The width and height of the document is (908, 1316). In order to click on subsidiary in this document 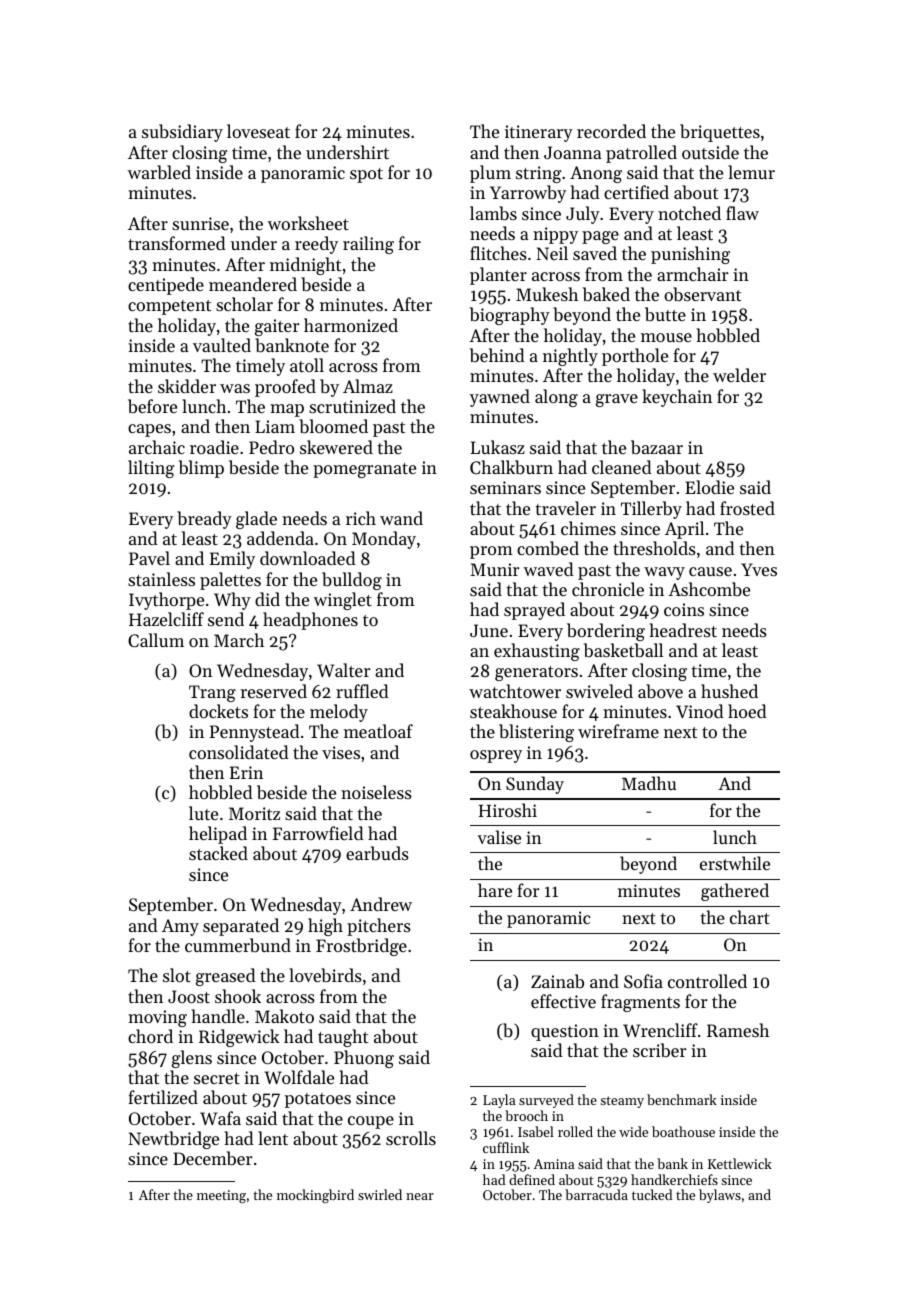, I will do `click(182, 133)`.
